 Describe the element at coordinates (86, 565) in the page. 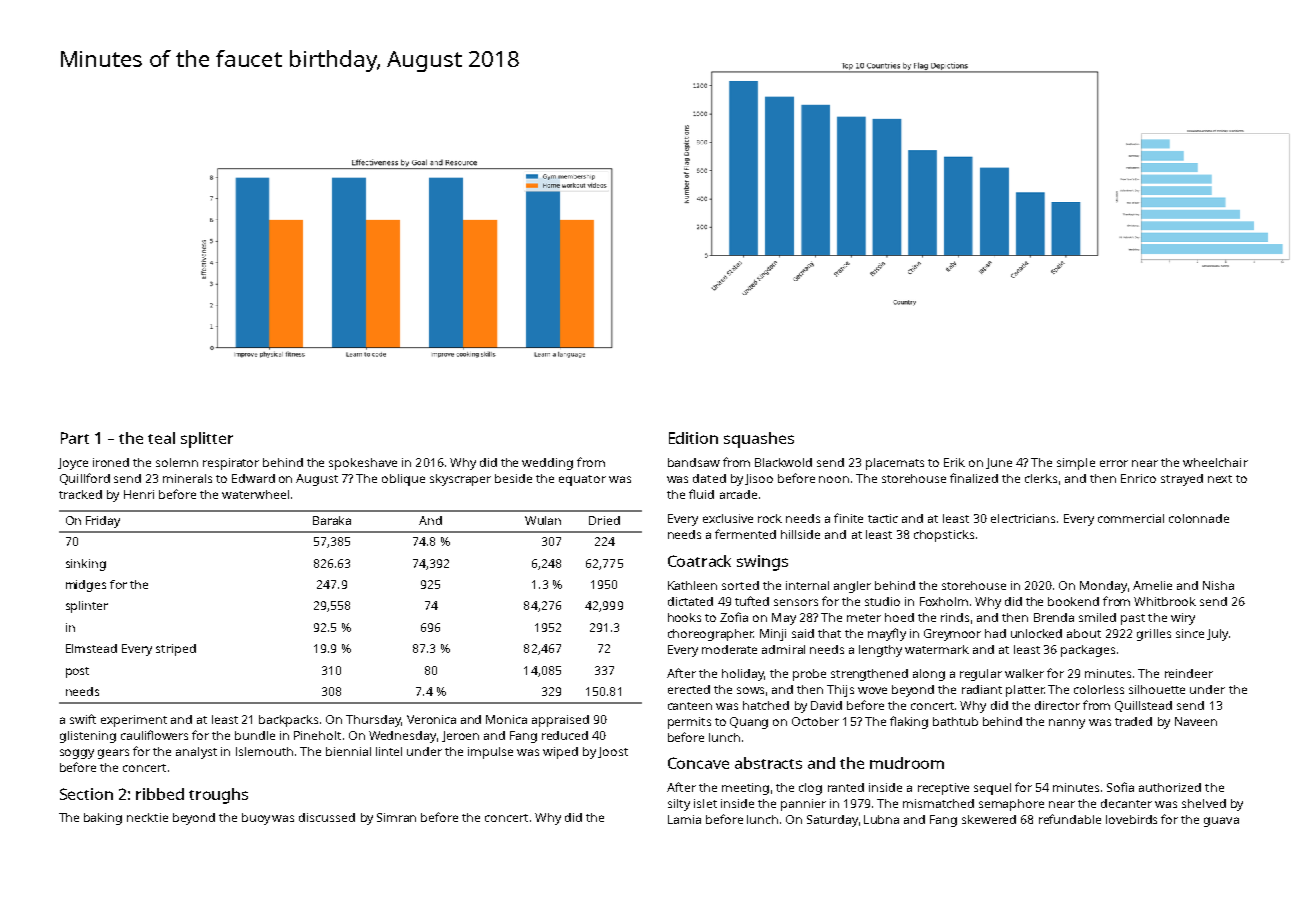

I see `sinking` at that location.
